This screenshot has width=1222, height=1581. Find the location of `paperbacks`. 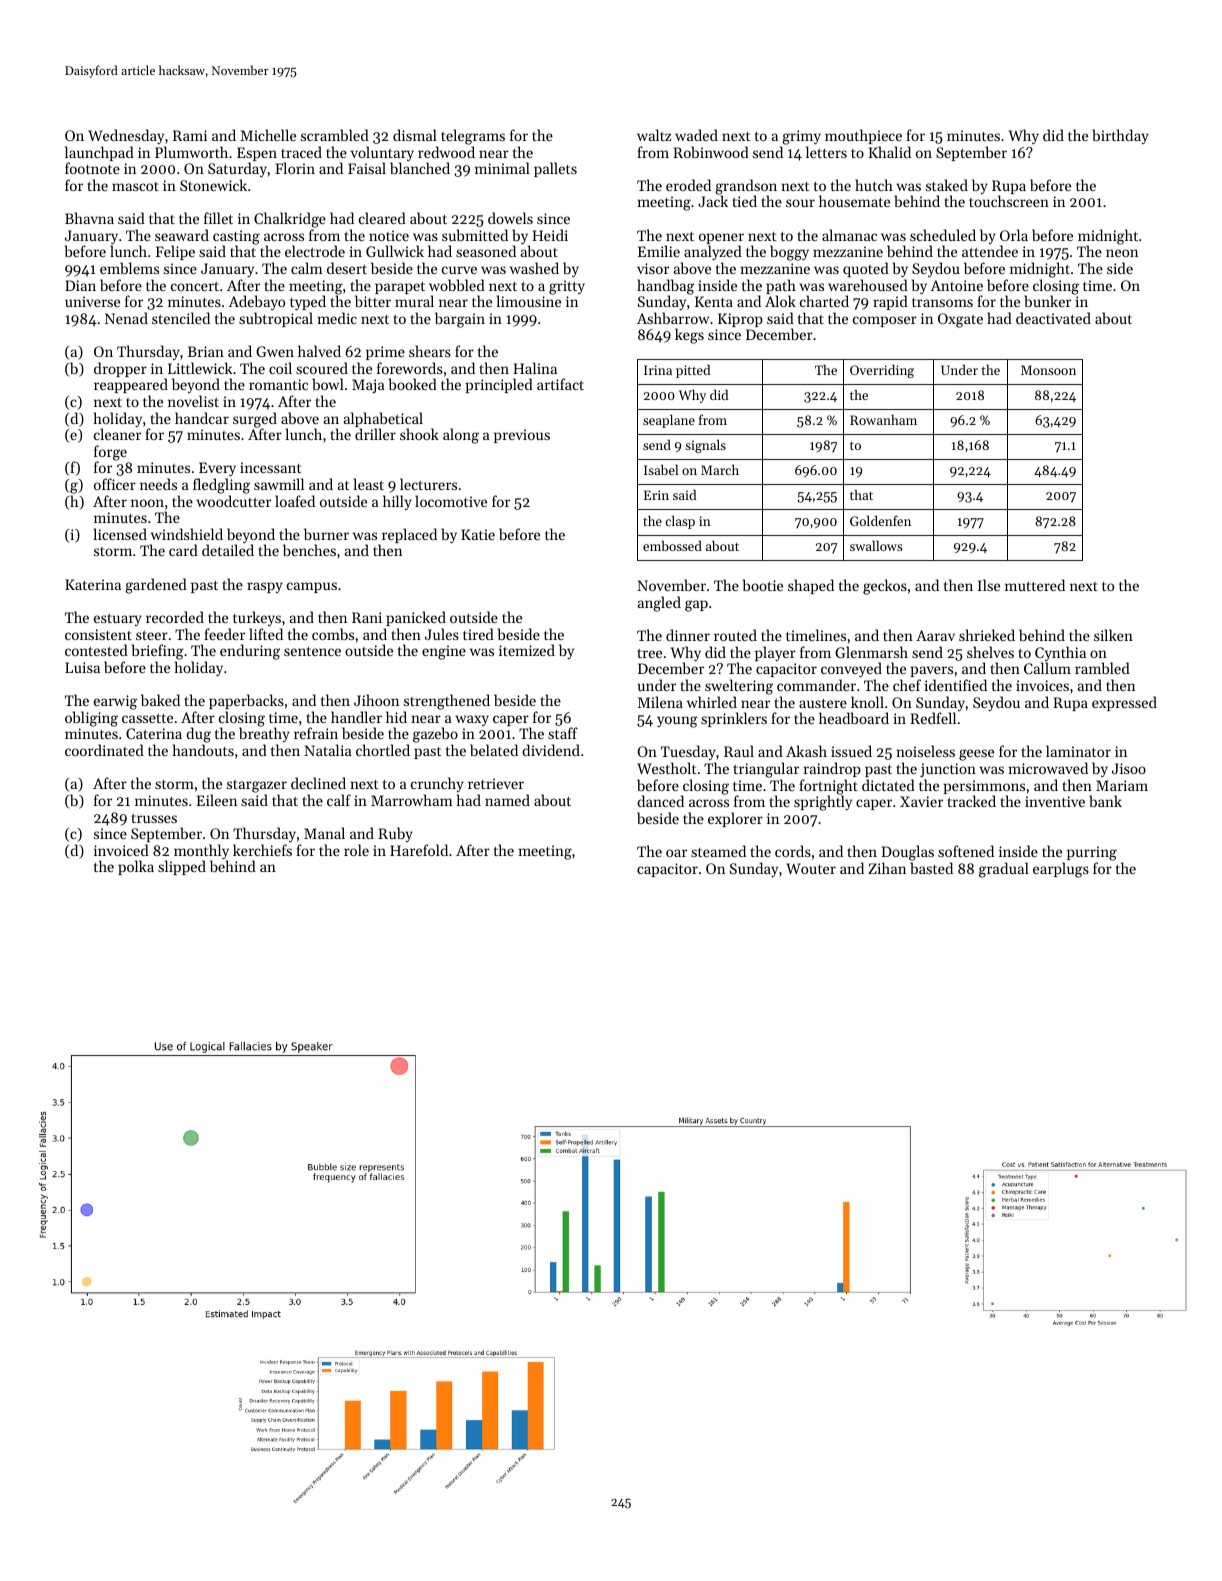

paperbacks is located at coordinates (246, 701).
